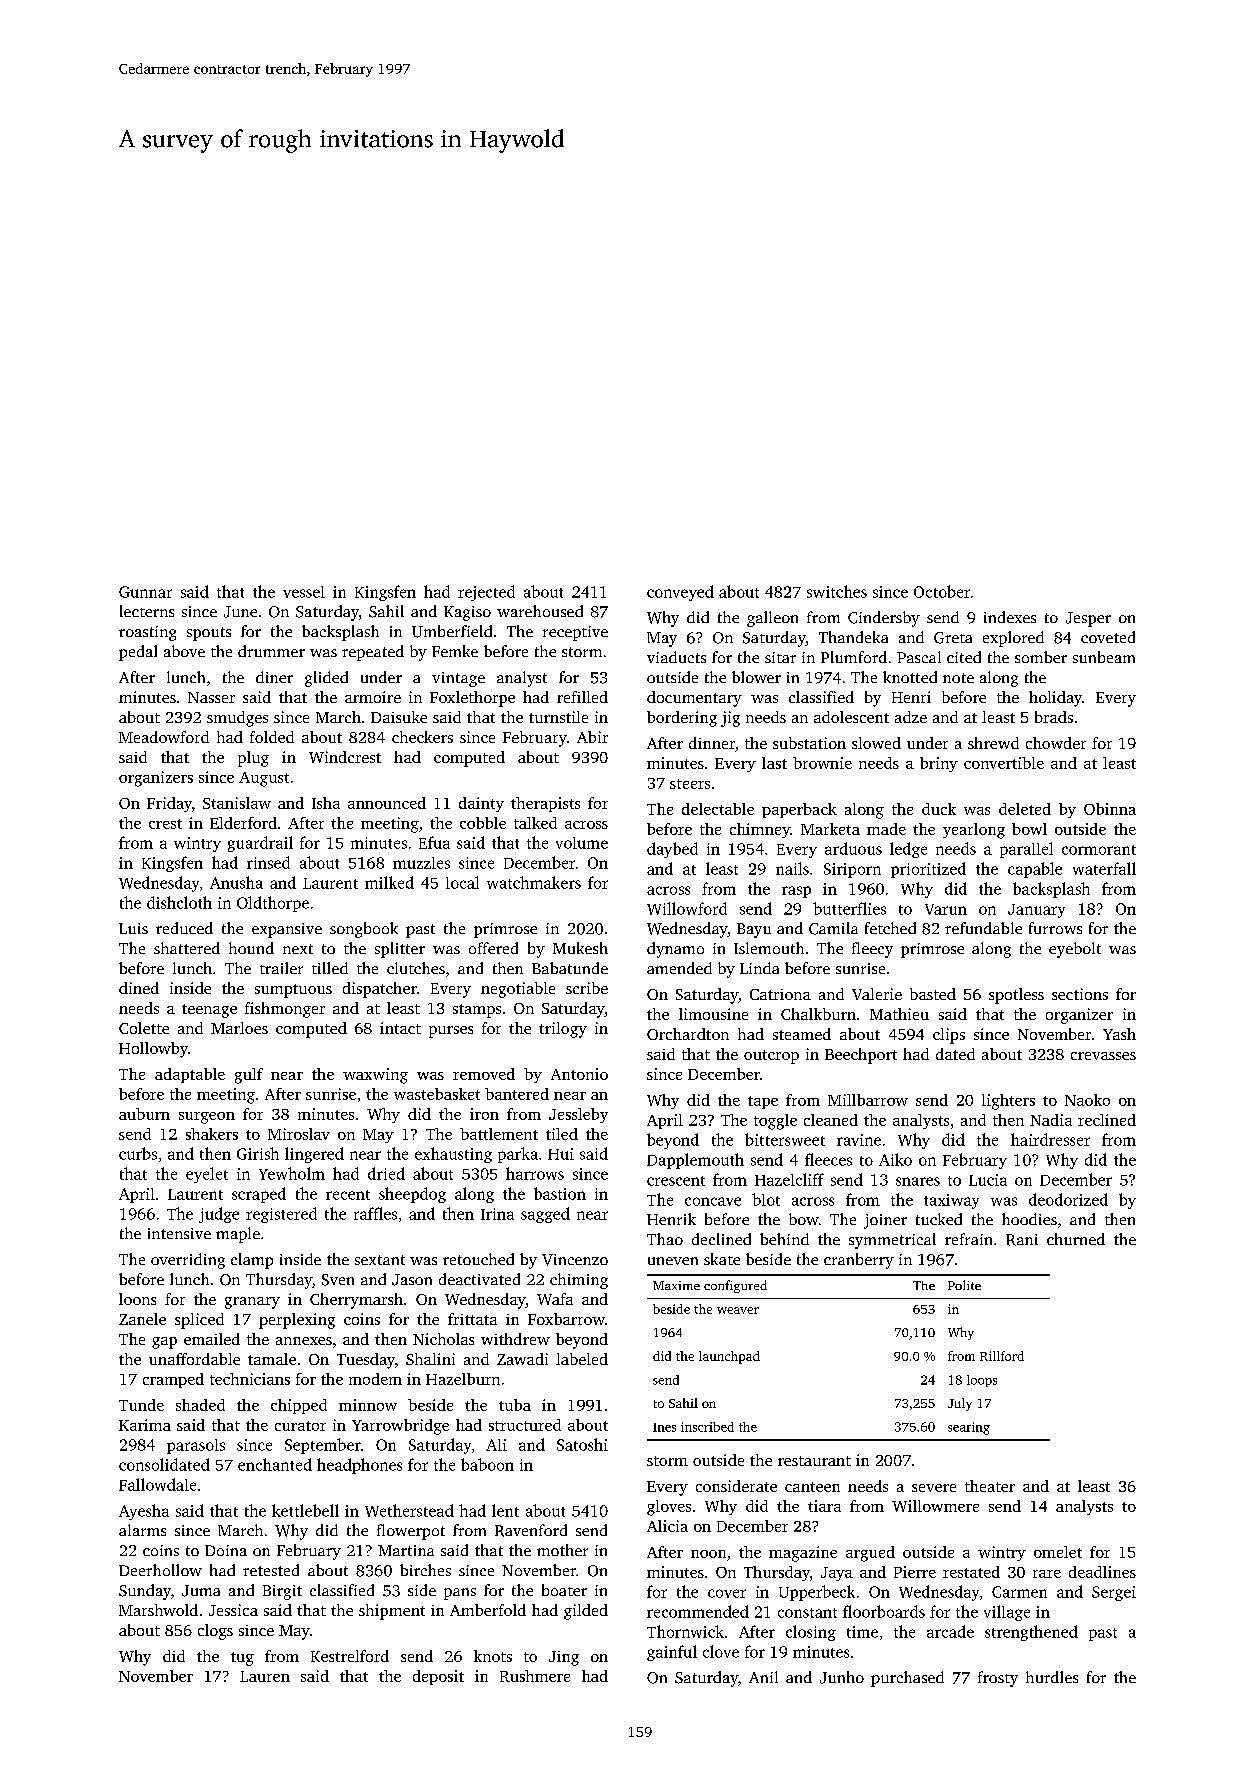 The image size is (1255, 1775). I want to click on Nasser, so click(211, 697).
